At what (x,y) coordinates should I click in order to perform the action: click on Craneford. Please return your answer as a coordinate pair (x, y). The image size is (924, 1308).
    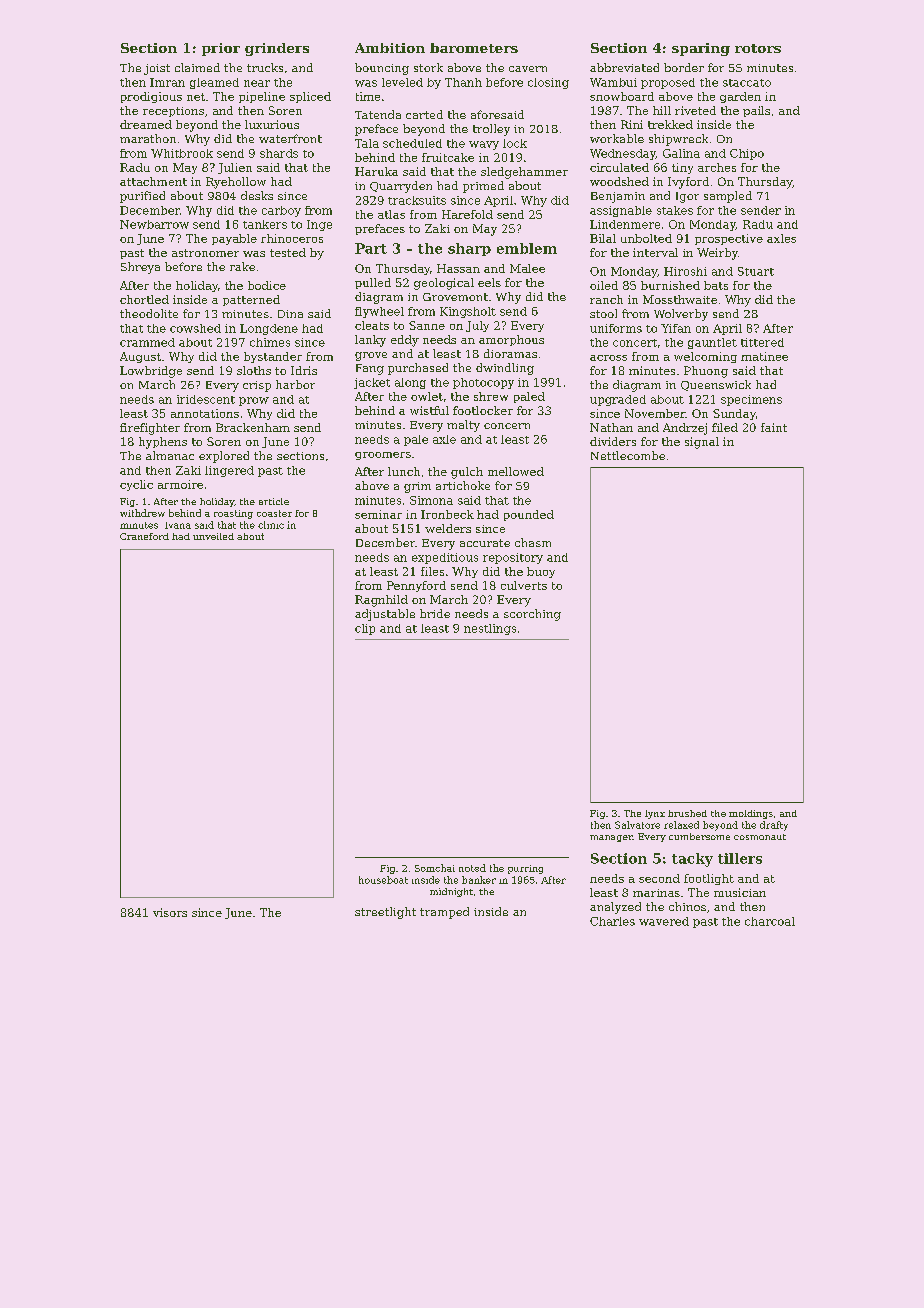
    Looking at the image, I should click on (144, 536).
